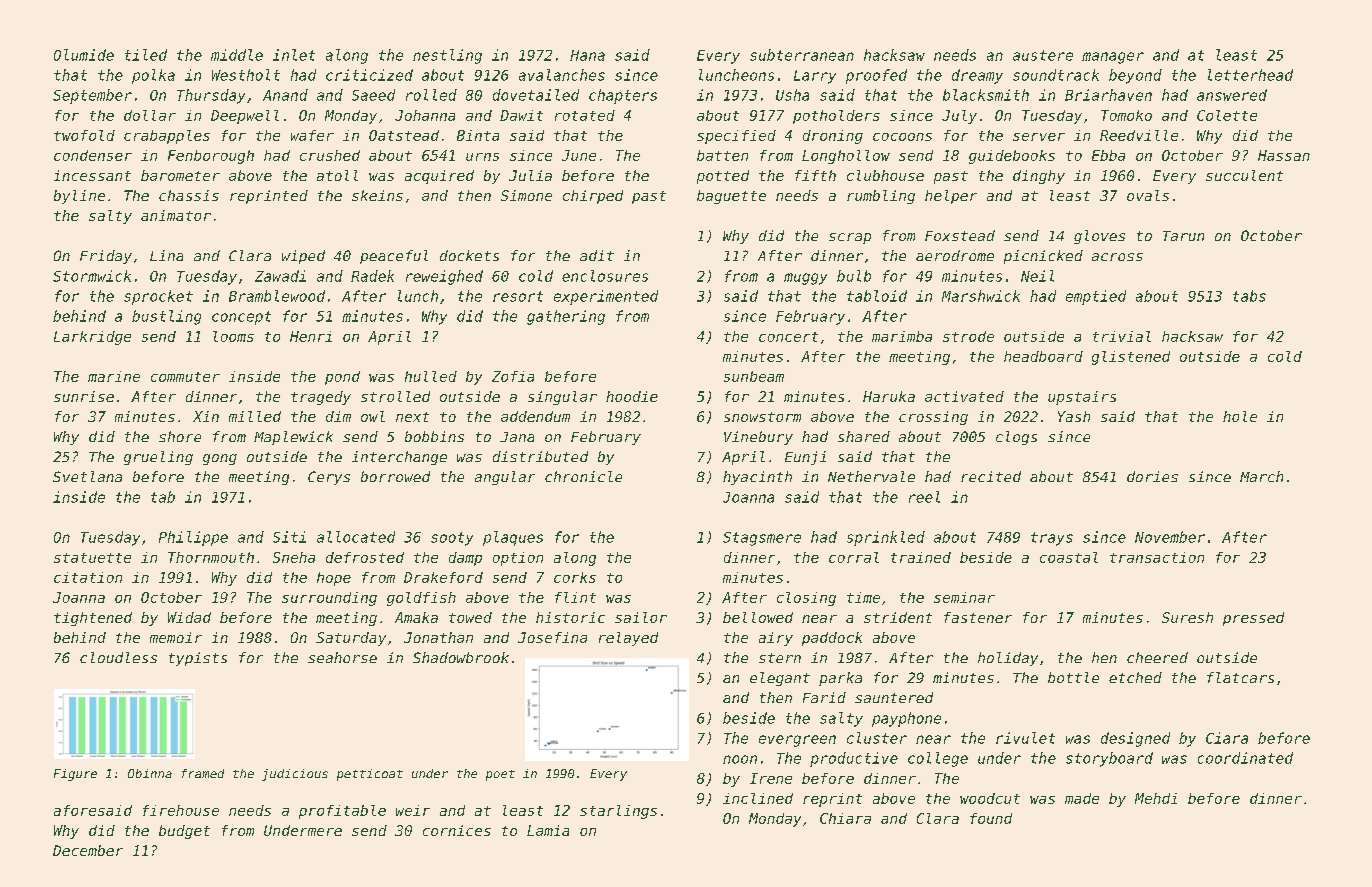 The image size is (1372, 887). What do you see at coordinates (587, 55) in the screenshot?
I see `Hana` at bounding box center [587, 55].
